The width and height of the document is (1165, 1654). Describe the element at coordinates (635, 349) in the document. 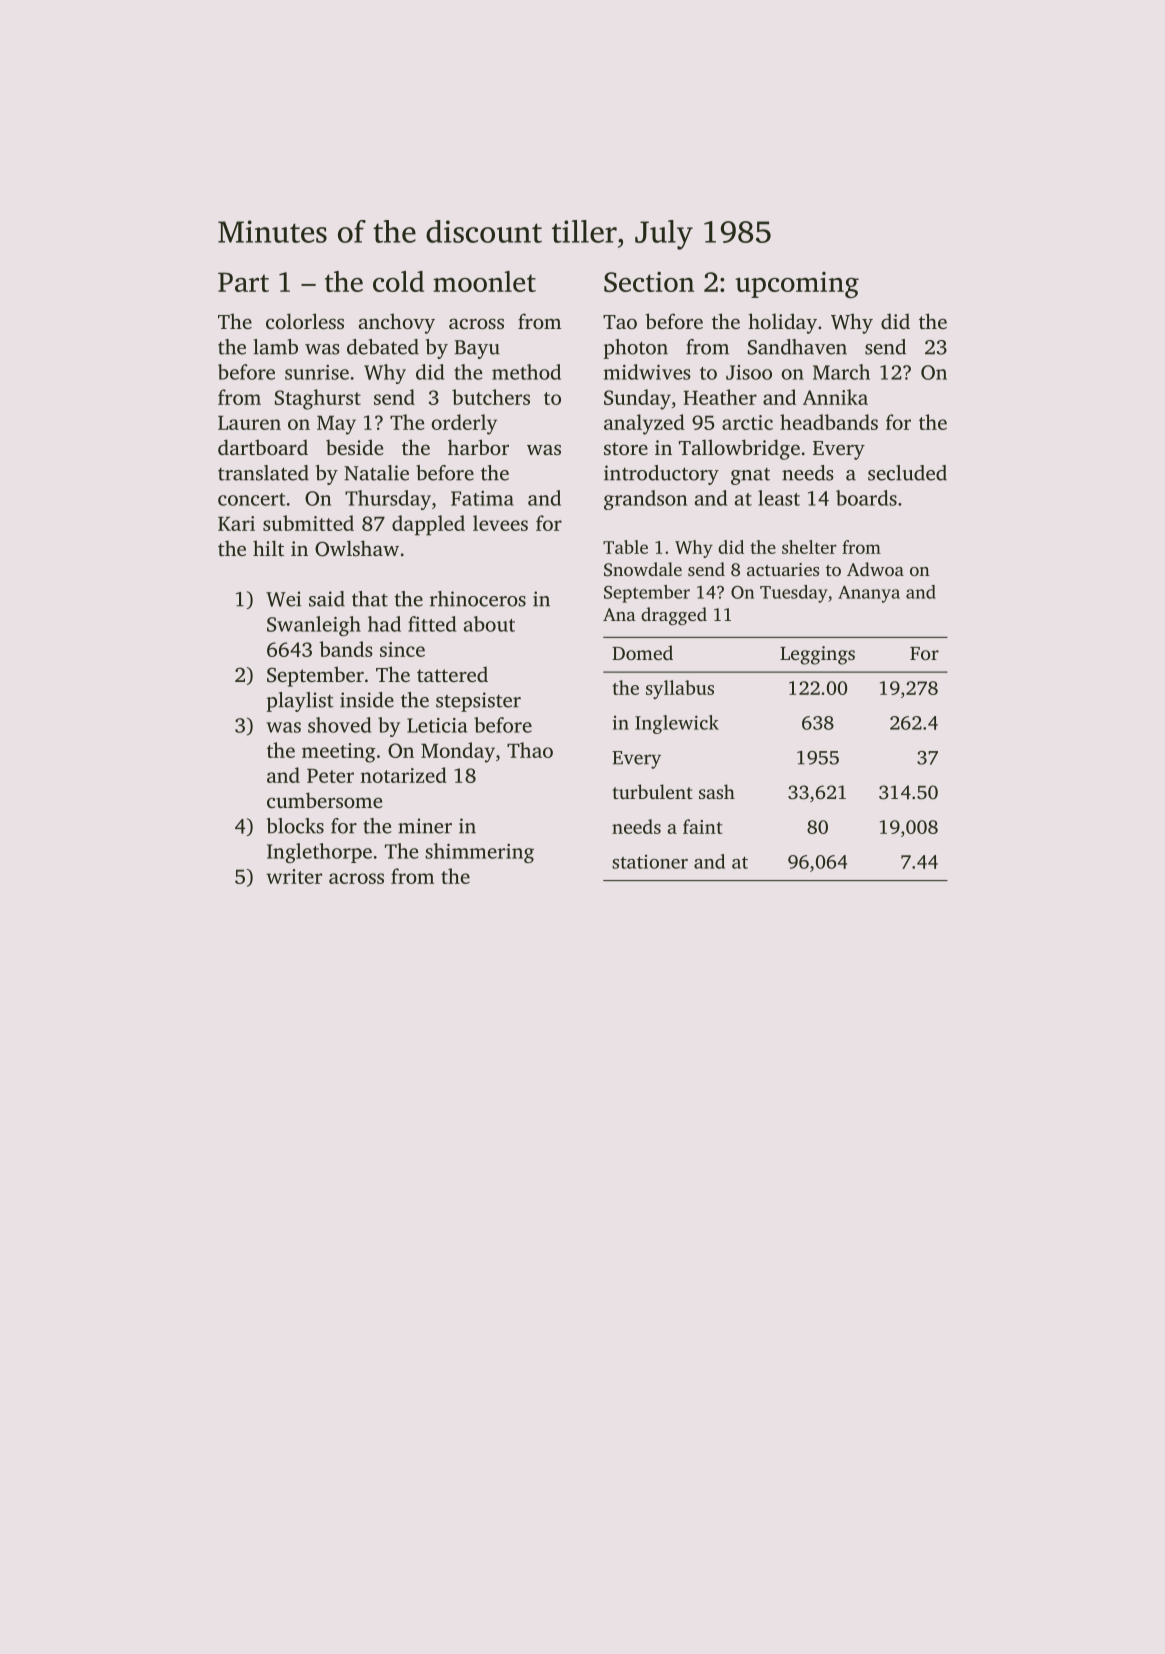

I see `photon` at that location.
